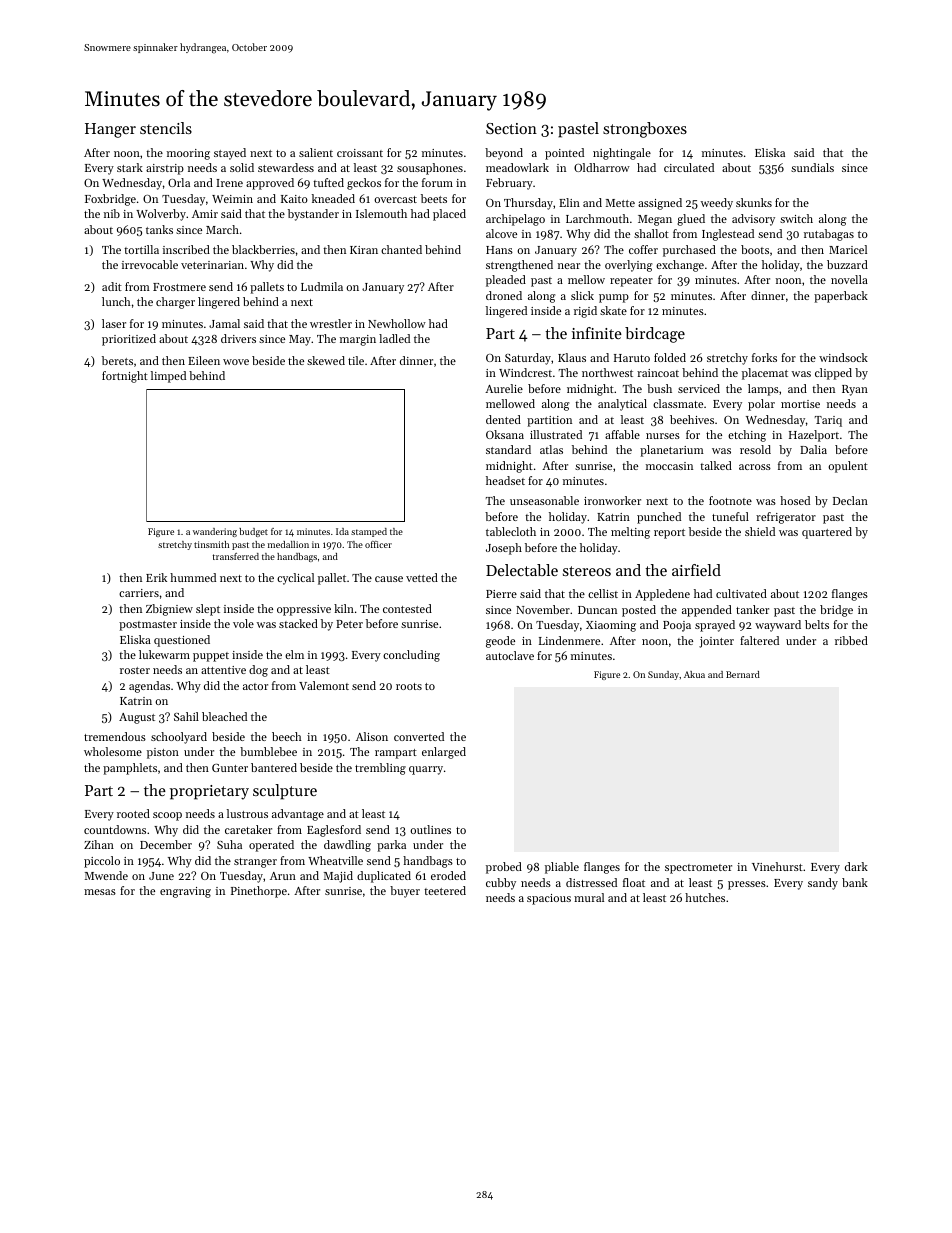  Describe the element at coordinates (589, 897) in the page. I see `mural` at that location.
